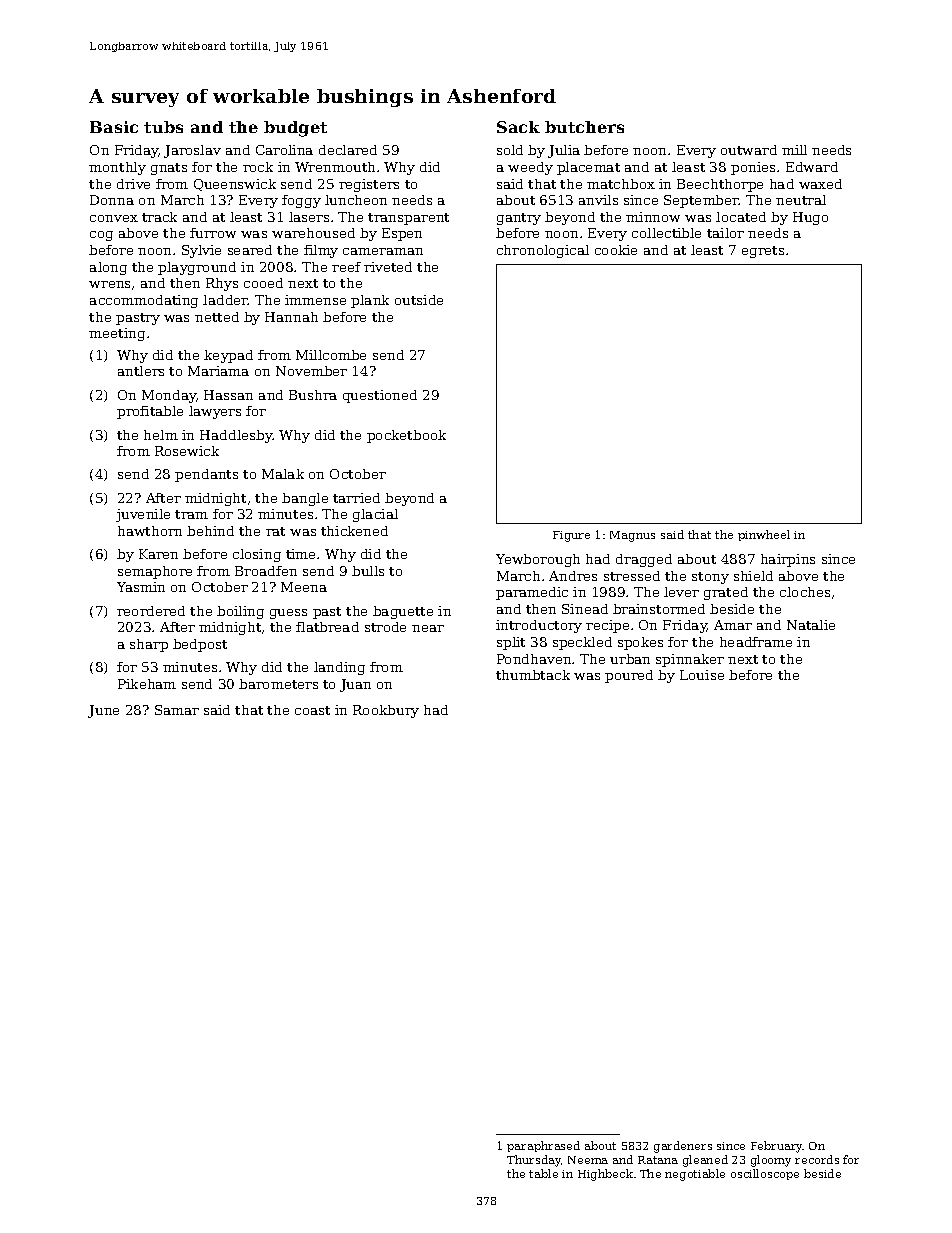 Image resolution: width=952 pixels, height=1233 pixels. Describe the element at coordinates (144, 301) in the image. I see `accommodating` at that location.
